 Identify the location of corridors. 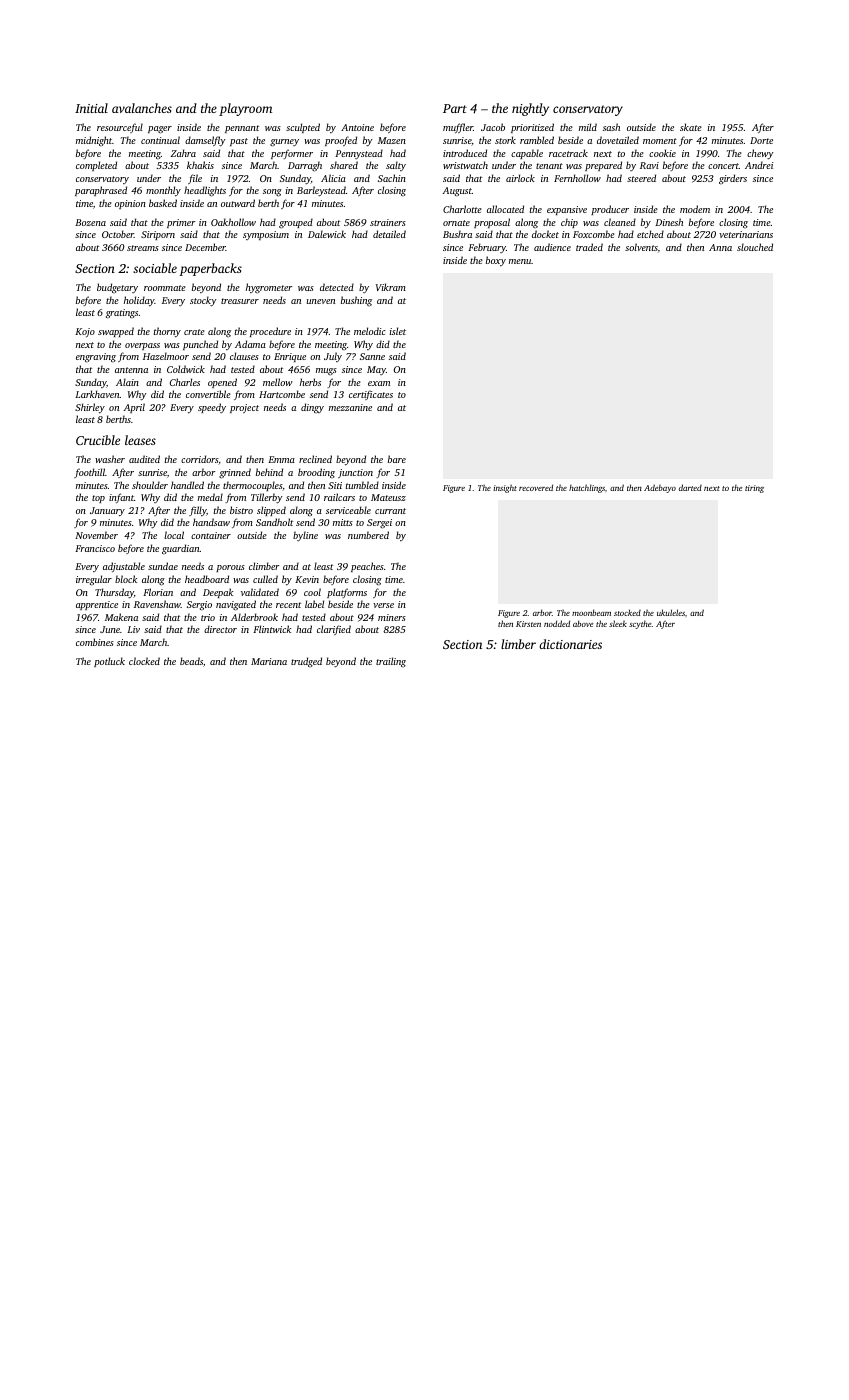
(200, 460).
